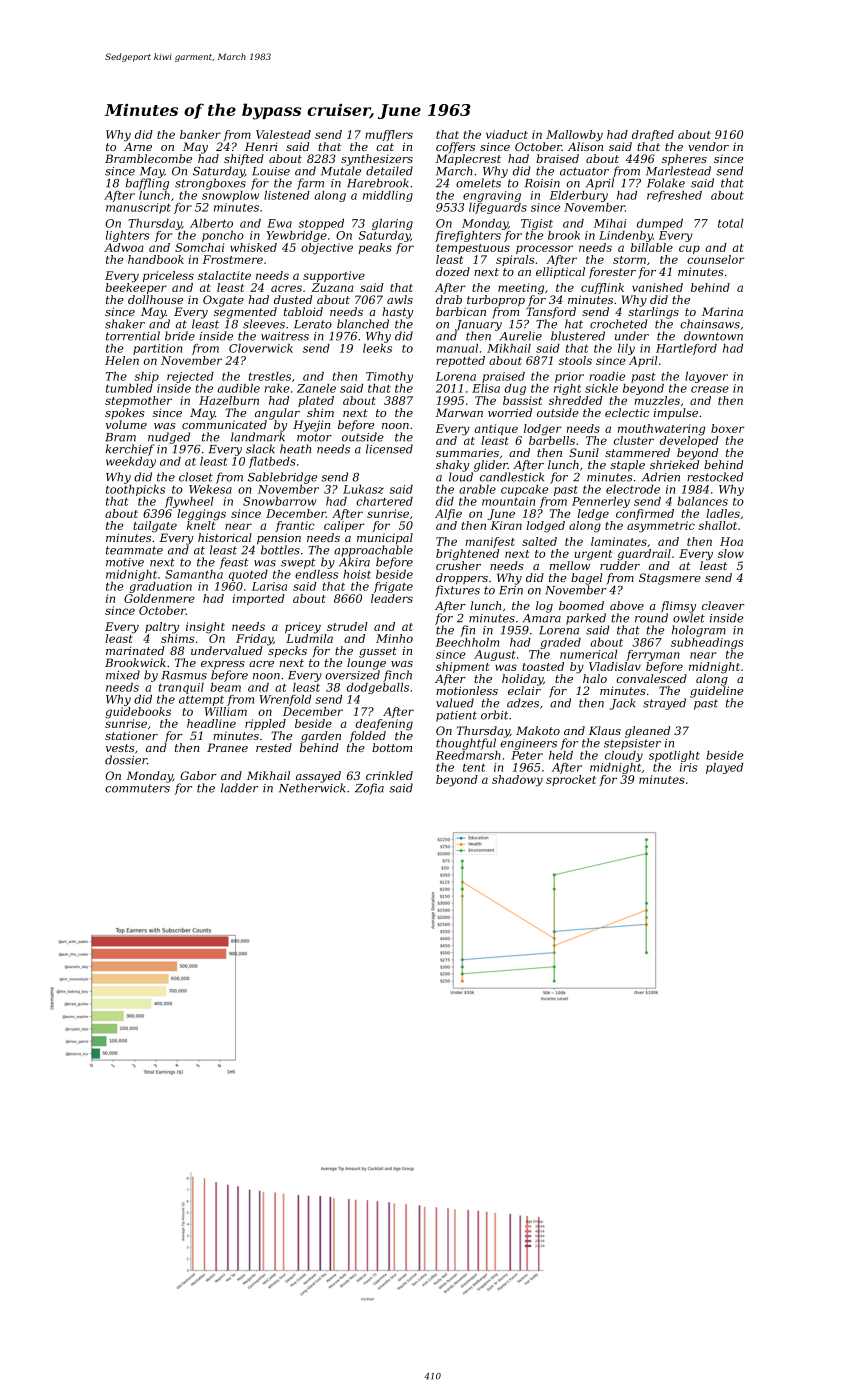  Describe the element at coordinates (715, 259) in the screenshot. I see `counselor` at that location.
